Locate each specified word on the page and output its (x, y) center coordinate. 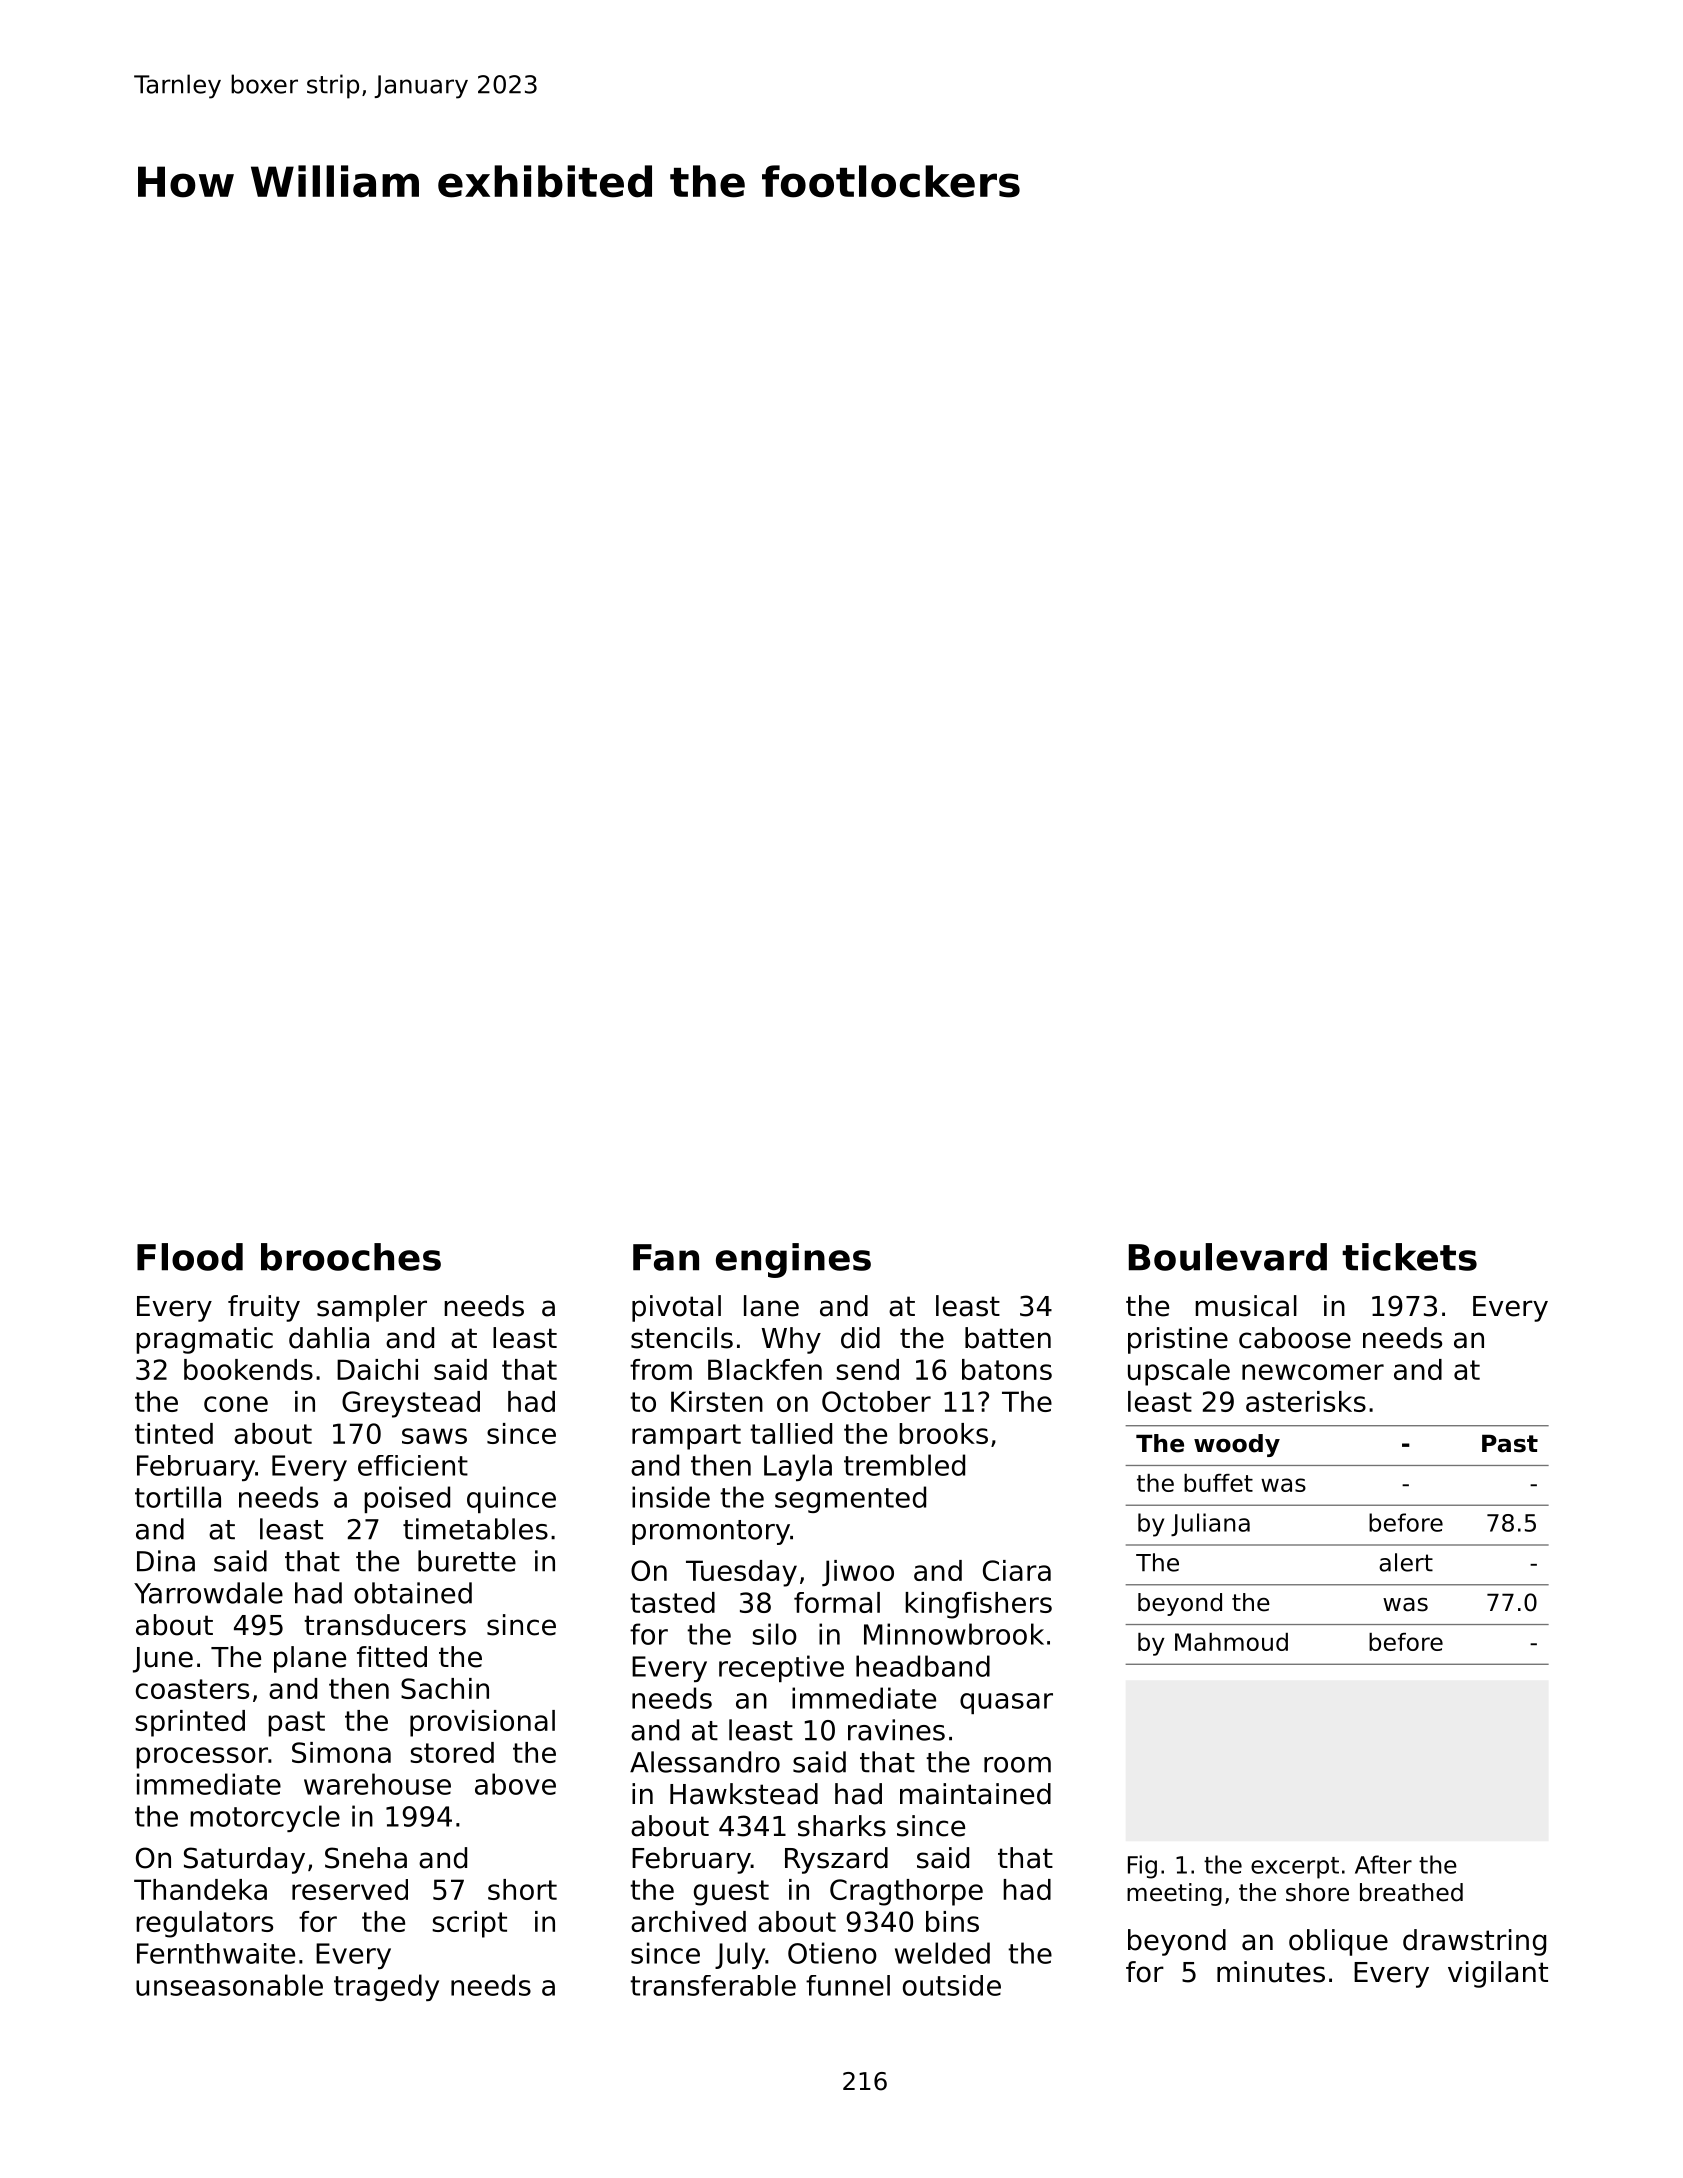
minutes (1271, 1972)
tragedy (386, 1987)
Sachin (445, 1688)
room (1017, 1765)
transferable (713, 1985)
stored (452, 1752)
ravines (896, 1730)
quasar (1006, 1703)
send (867, 1369)
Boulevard (1228, 1257)
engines (793, 1260)
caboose (1295, 1338)
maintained (975, 1794)
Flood (190, 1257)
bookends (248, 1369)
